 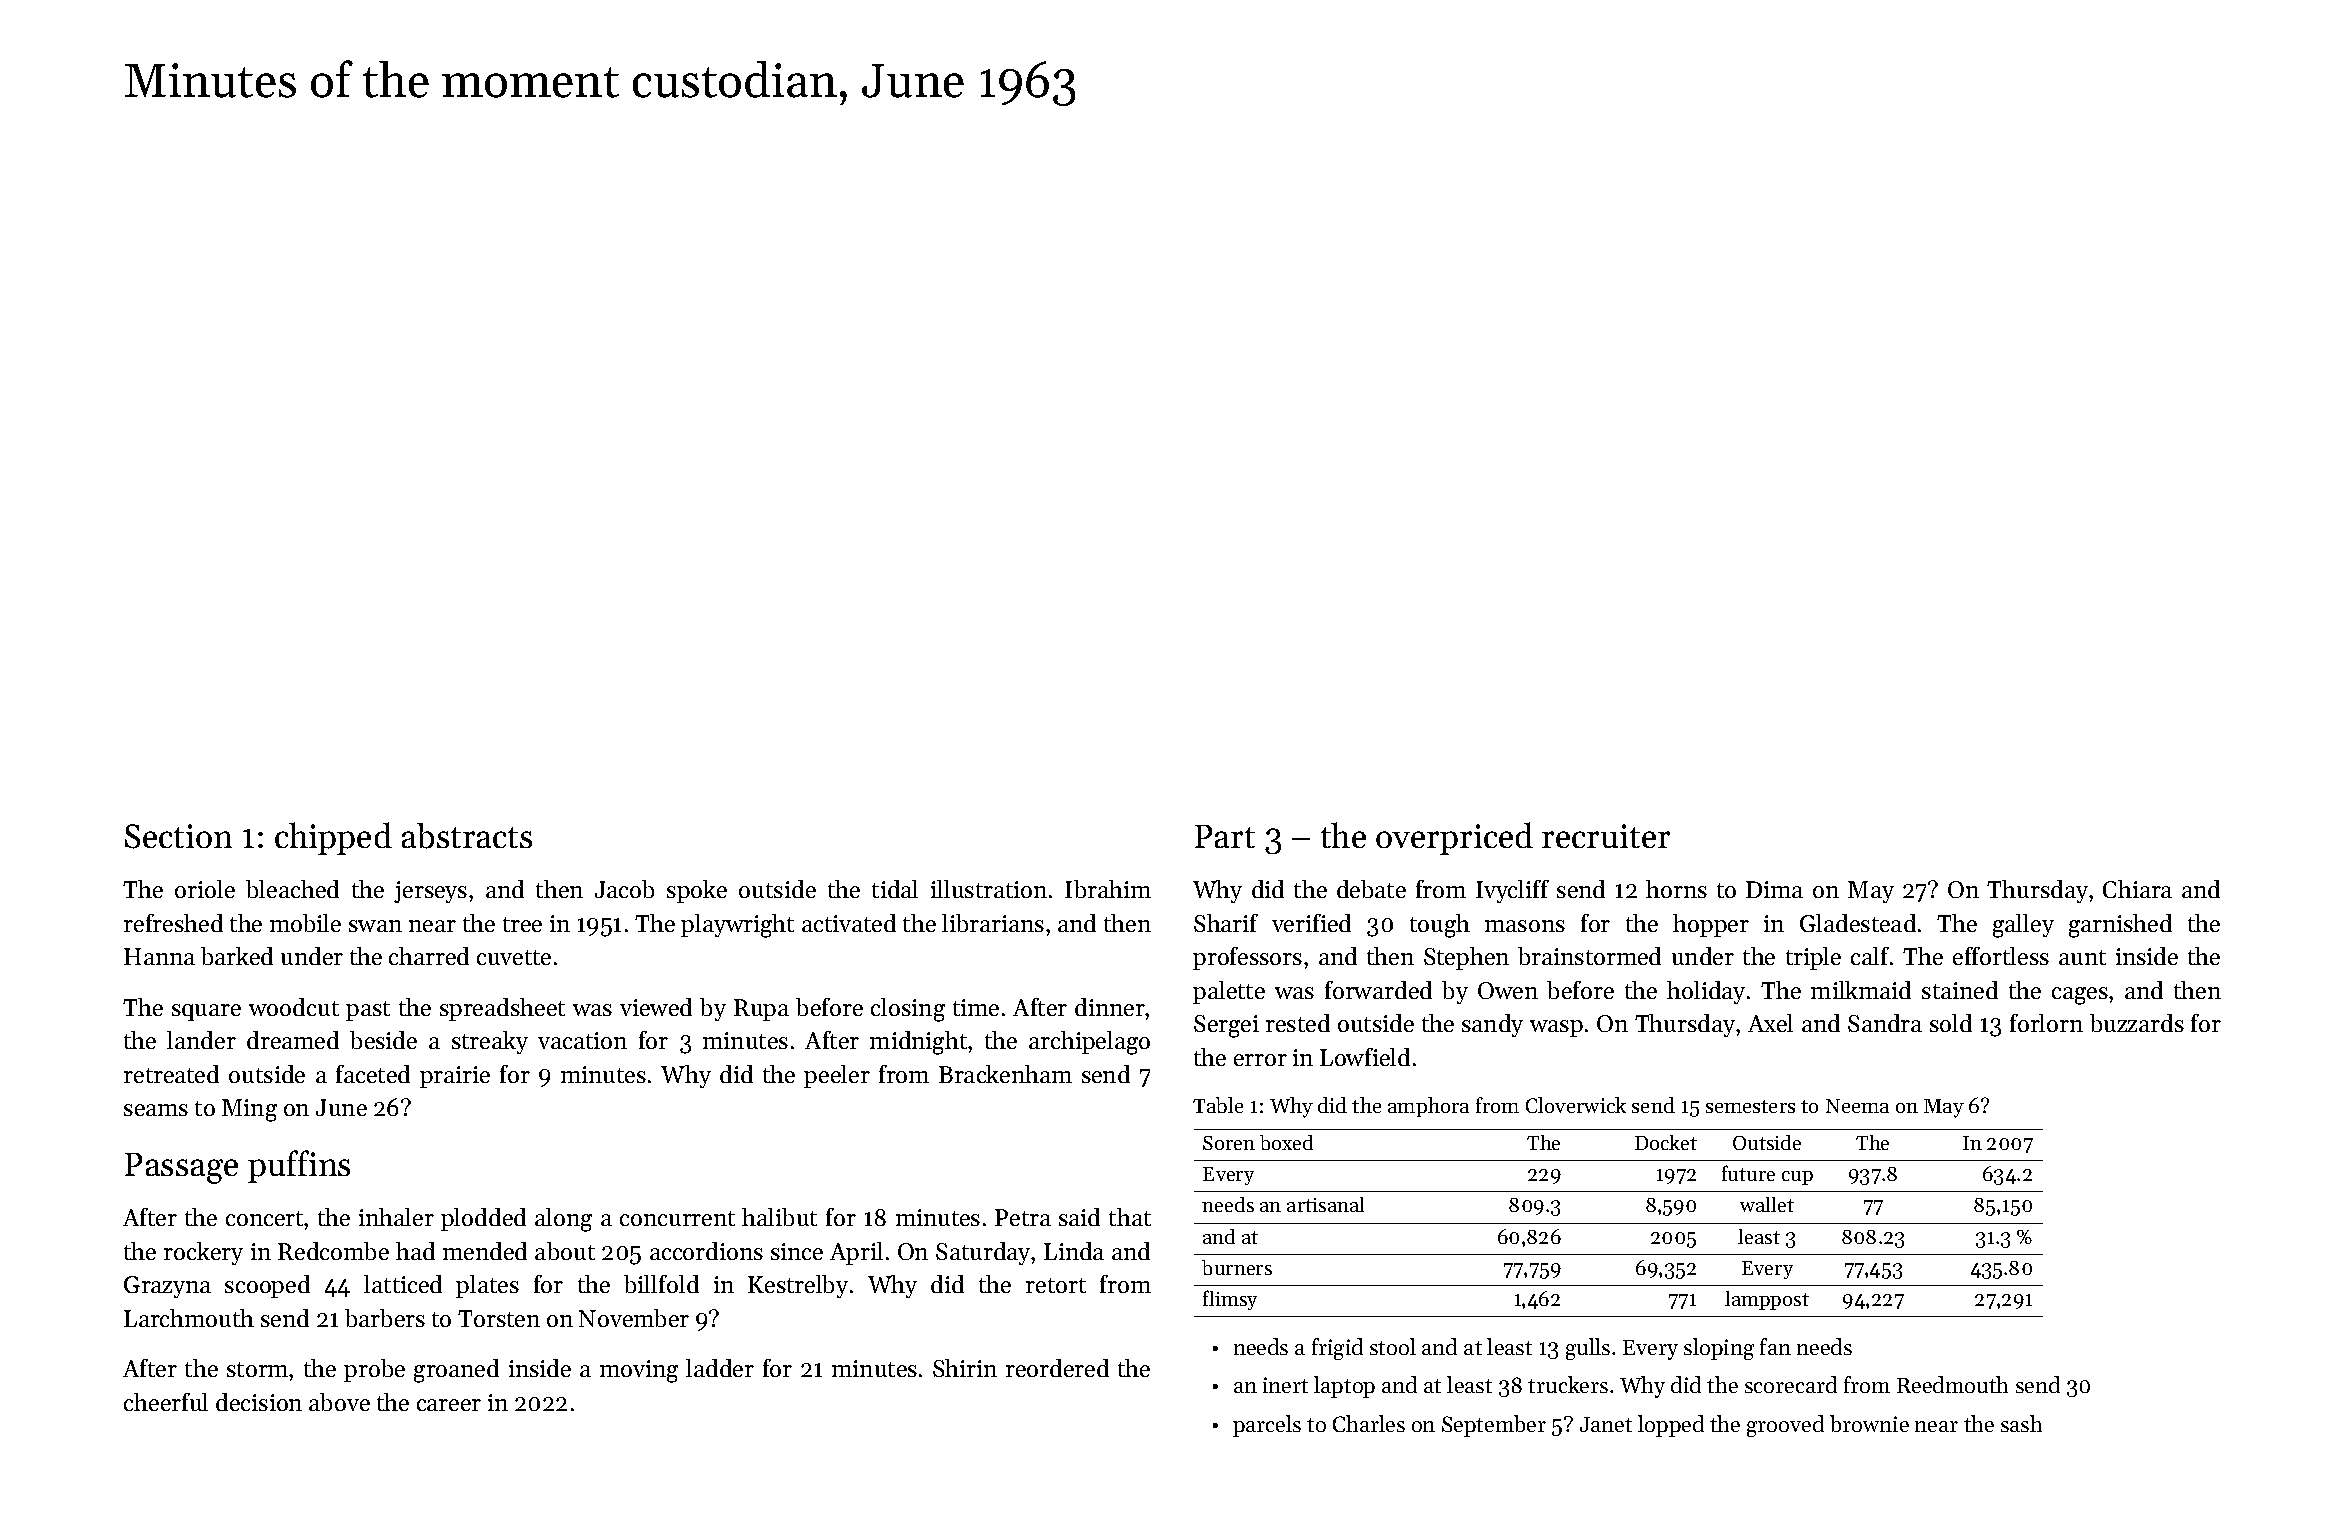 What do you see at coordinates (2137, 889) in the document?
I see `Chiara` at bounding box center [2137, 889].
